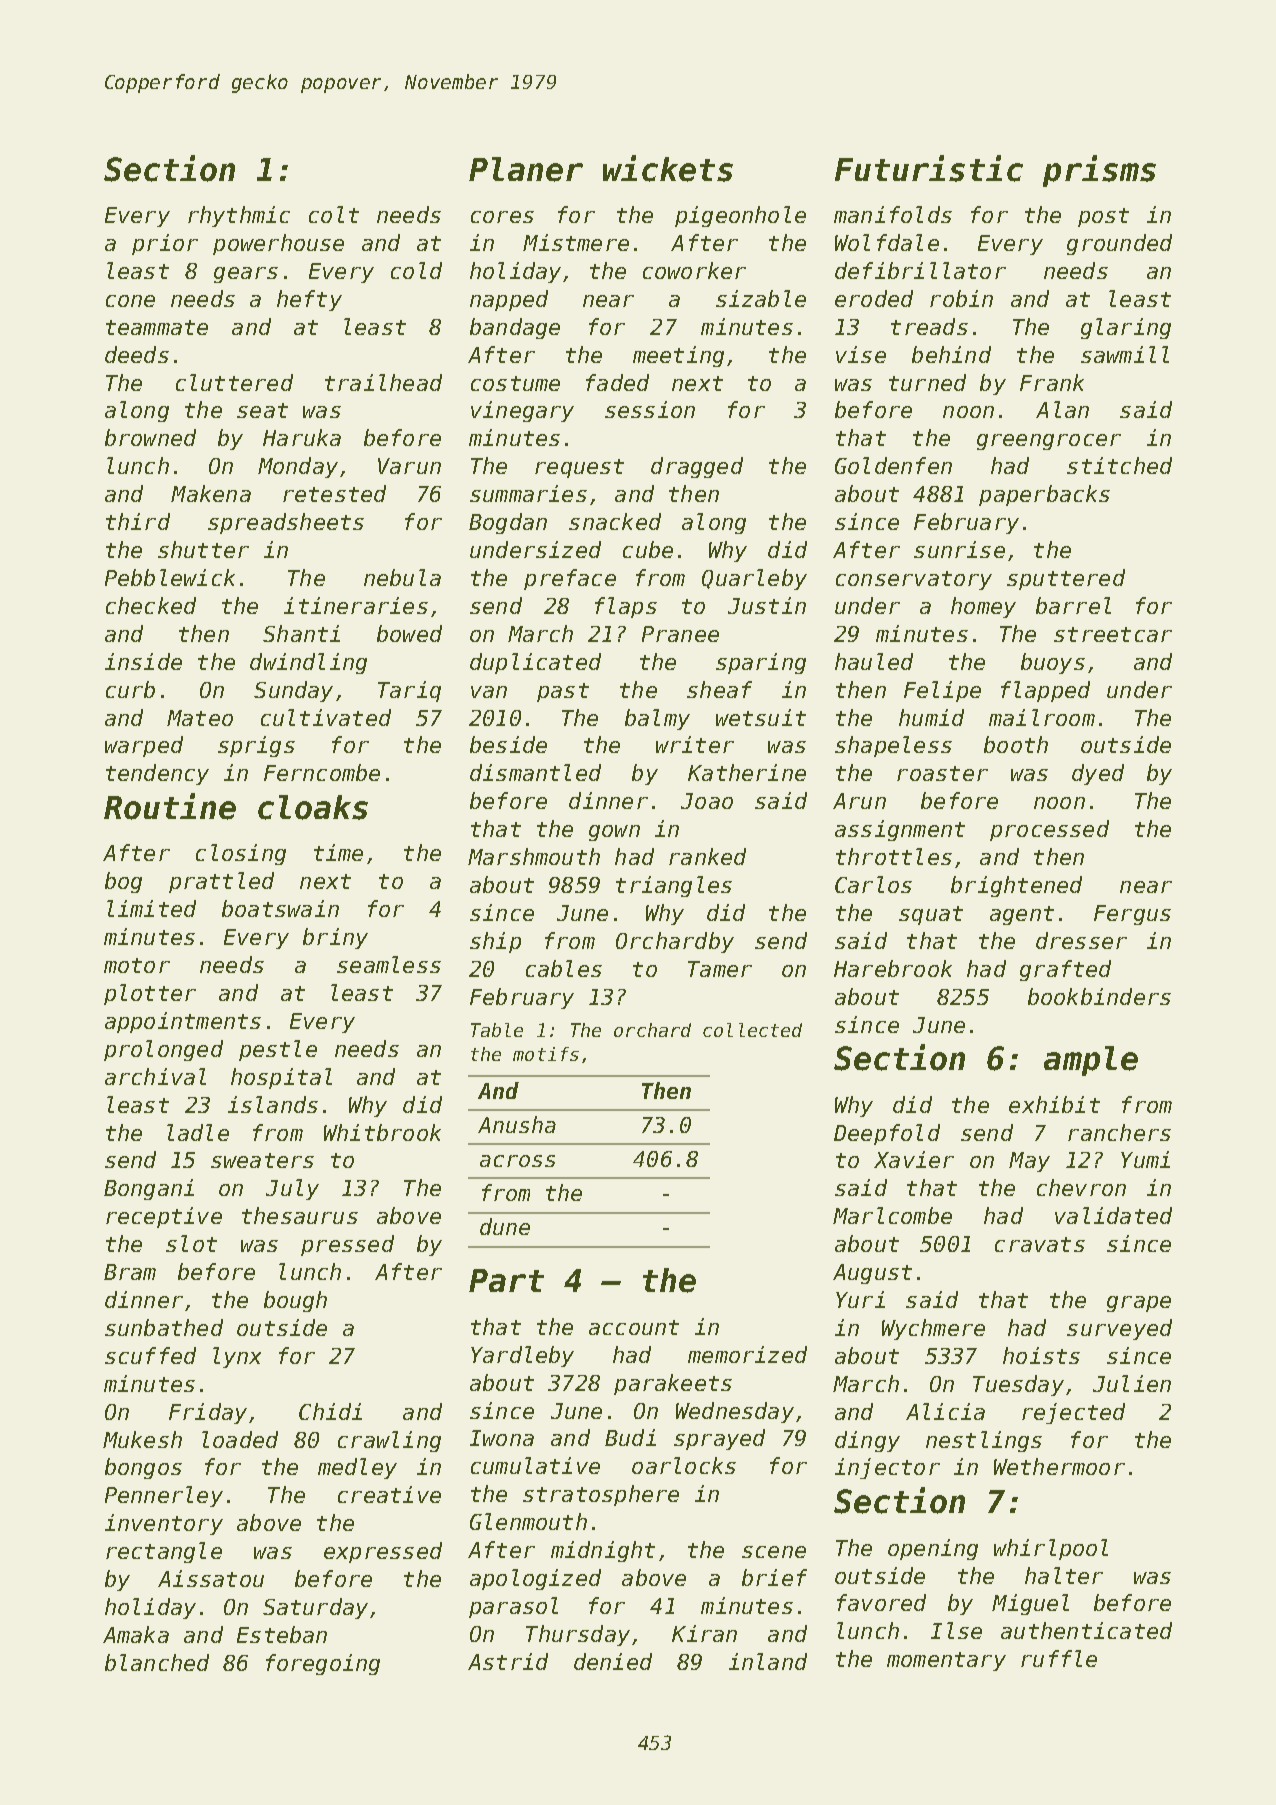 The width and height of the document is (1276, 1805). Describe the element at coordinates (892, 1215) in the document. I see `Marlcombe` at that location.
